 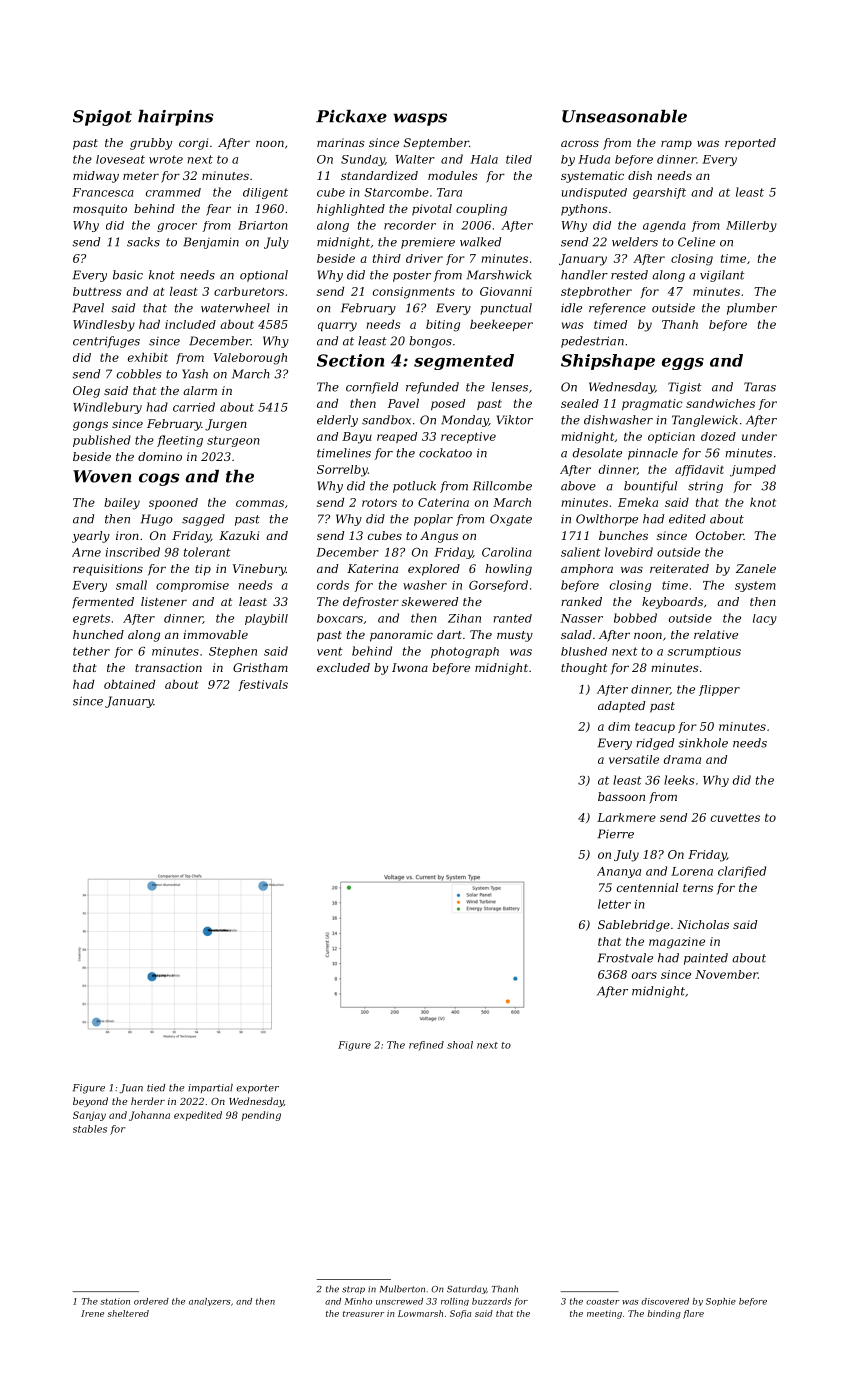 I want to click on poplar, so click(x=433, y=520).
